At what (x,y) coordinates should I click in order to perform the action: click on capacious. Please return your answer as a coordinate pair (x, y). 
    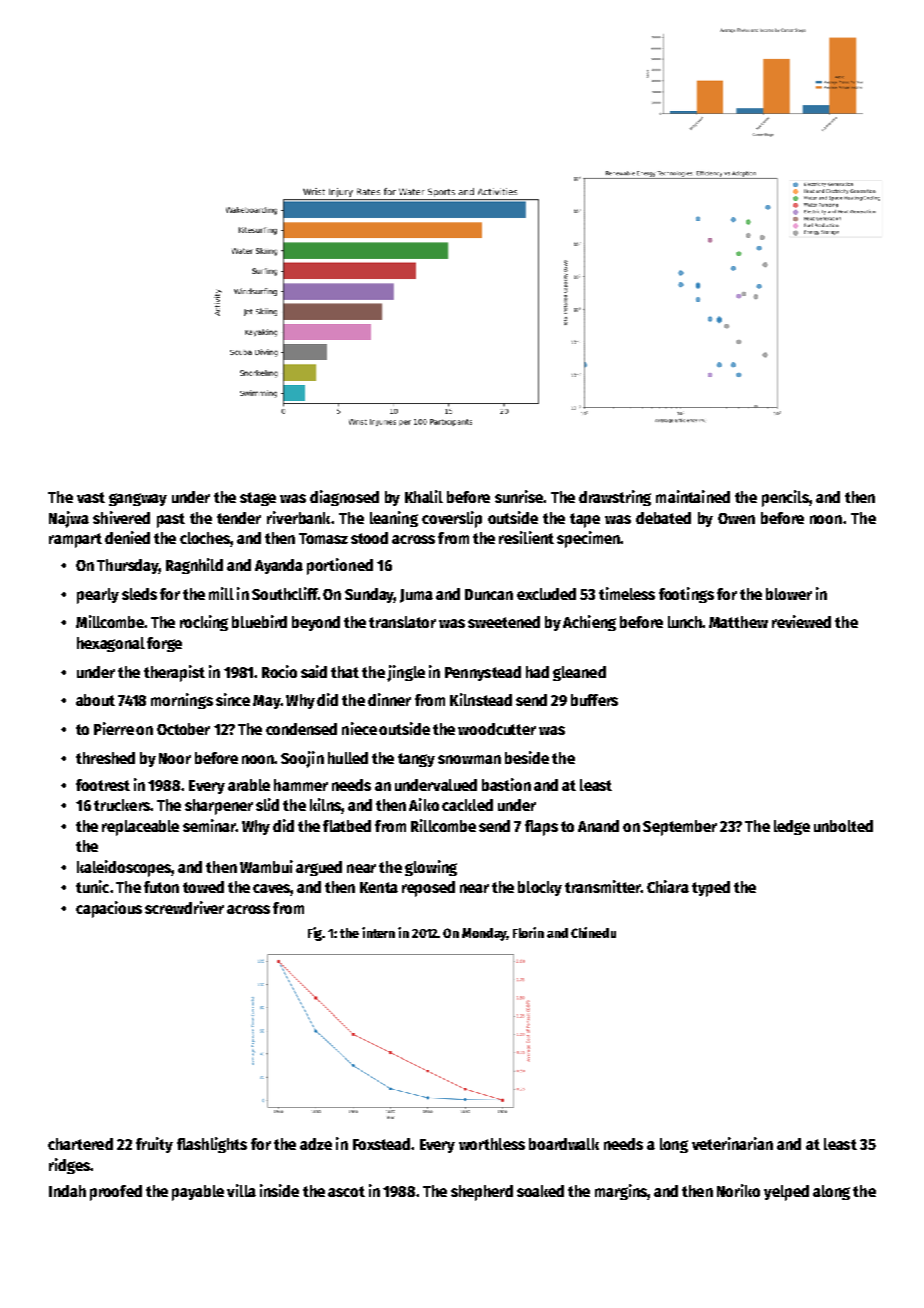
    Looking at the image, I should click on (109, 909).
